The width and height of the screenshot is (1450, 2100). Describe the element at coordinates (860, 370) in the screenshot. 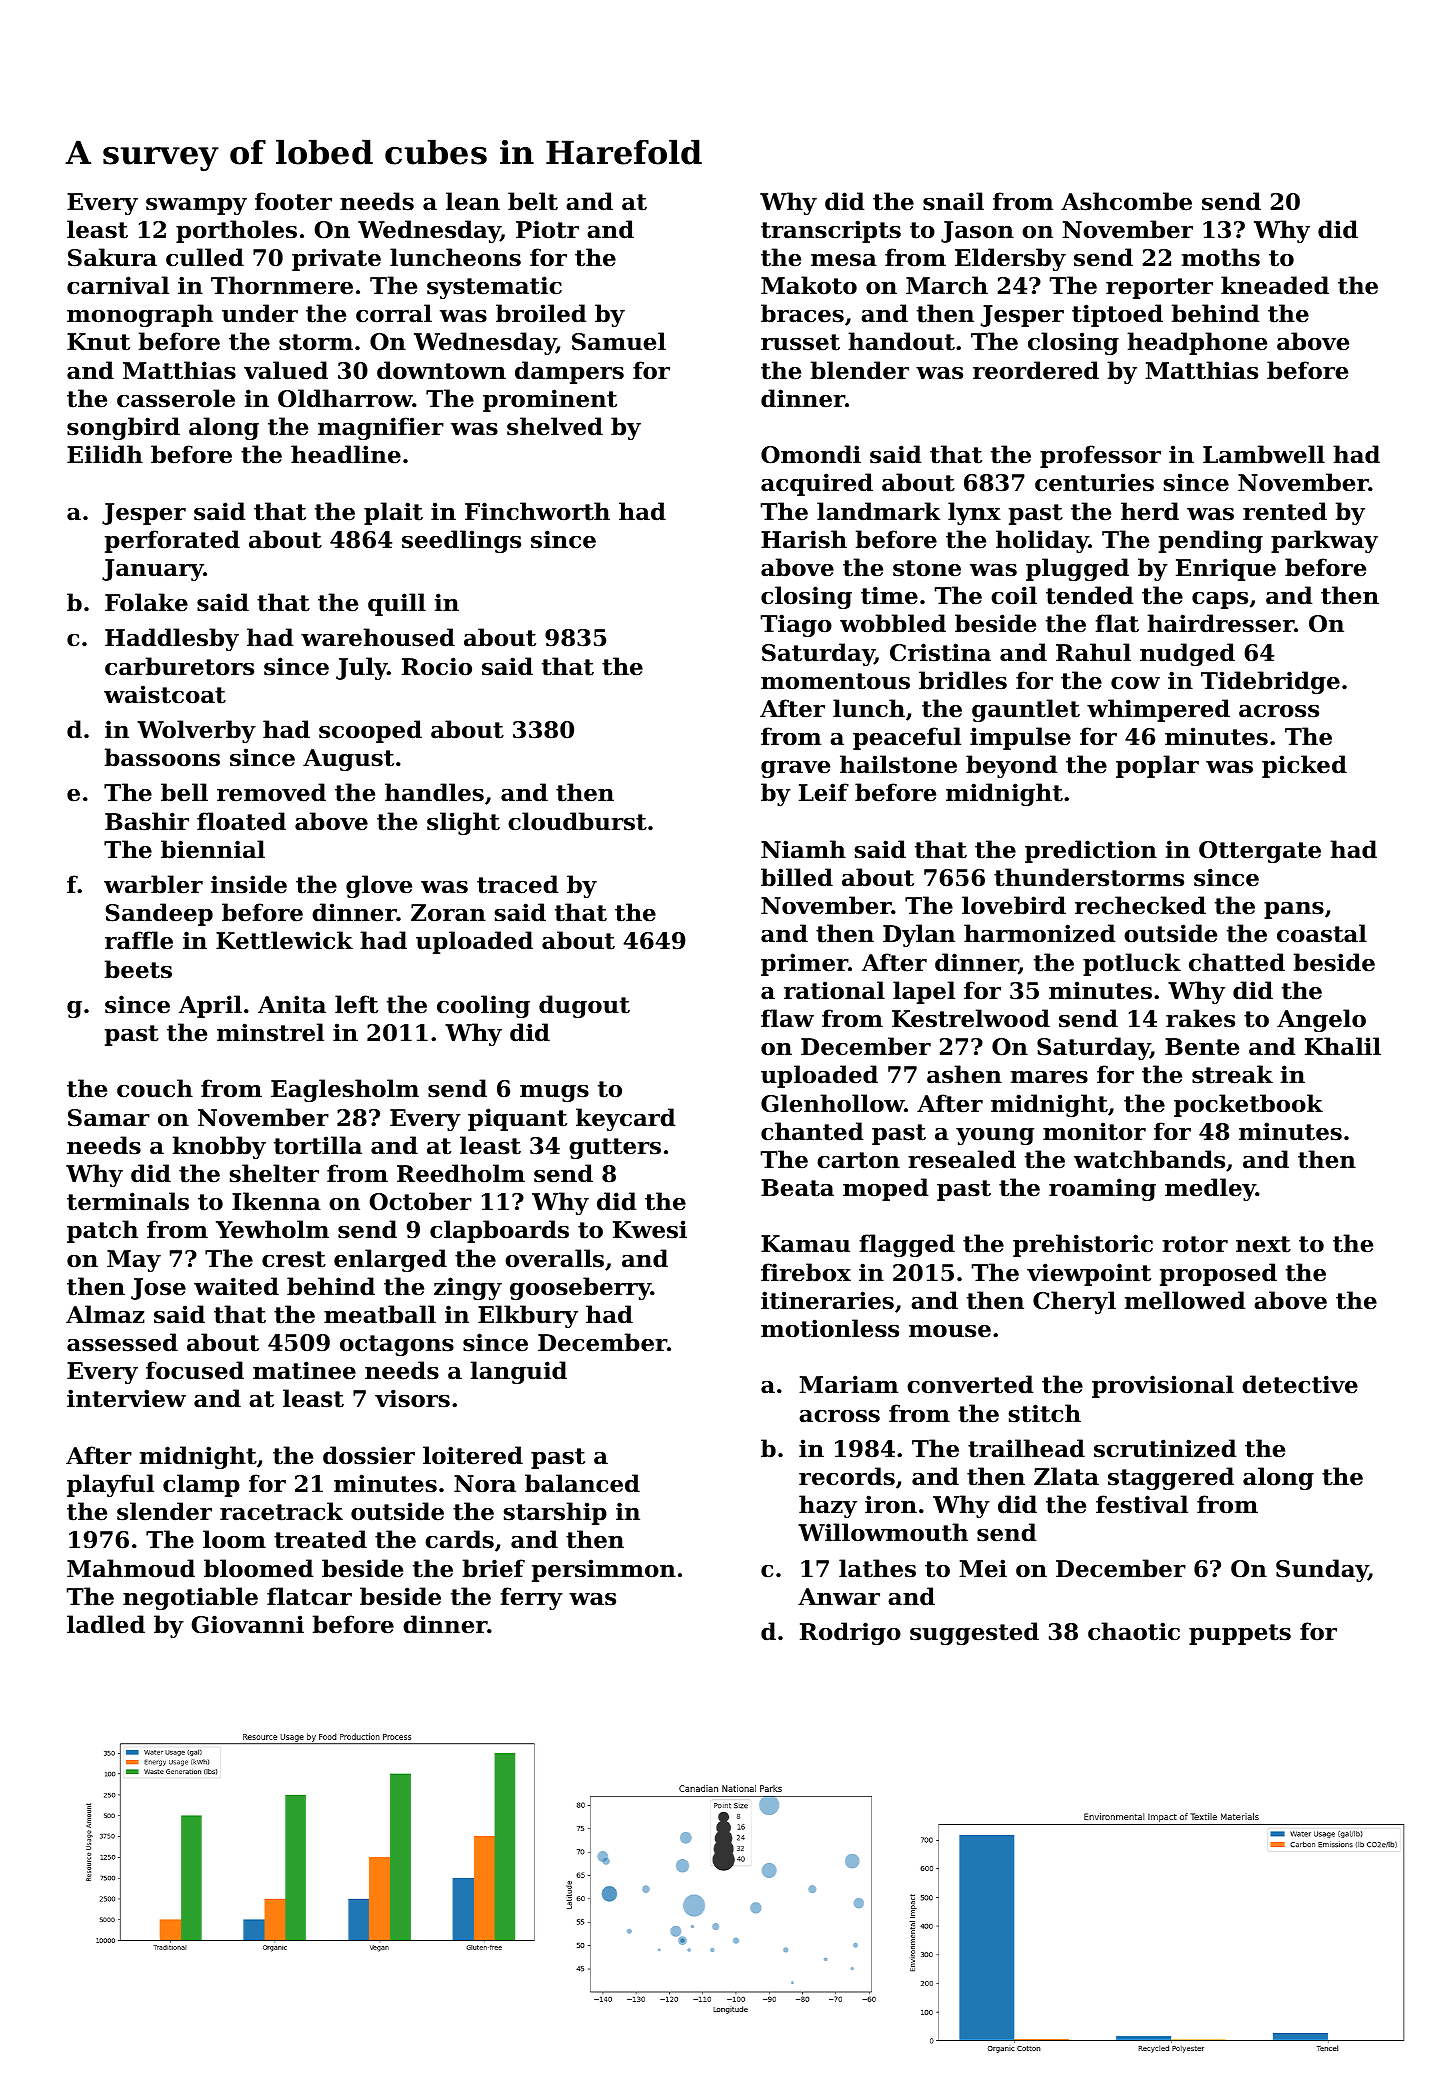

I see `blender` at that location.
